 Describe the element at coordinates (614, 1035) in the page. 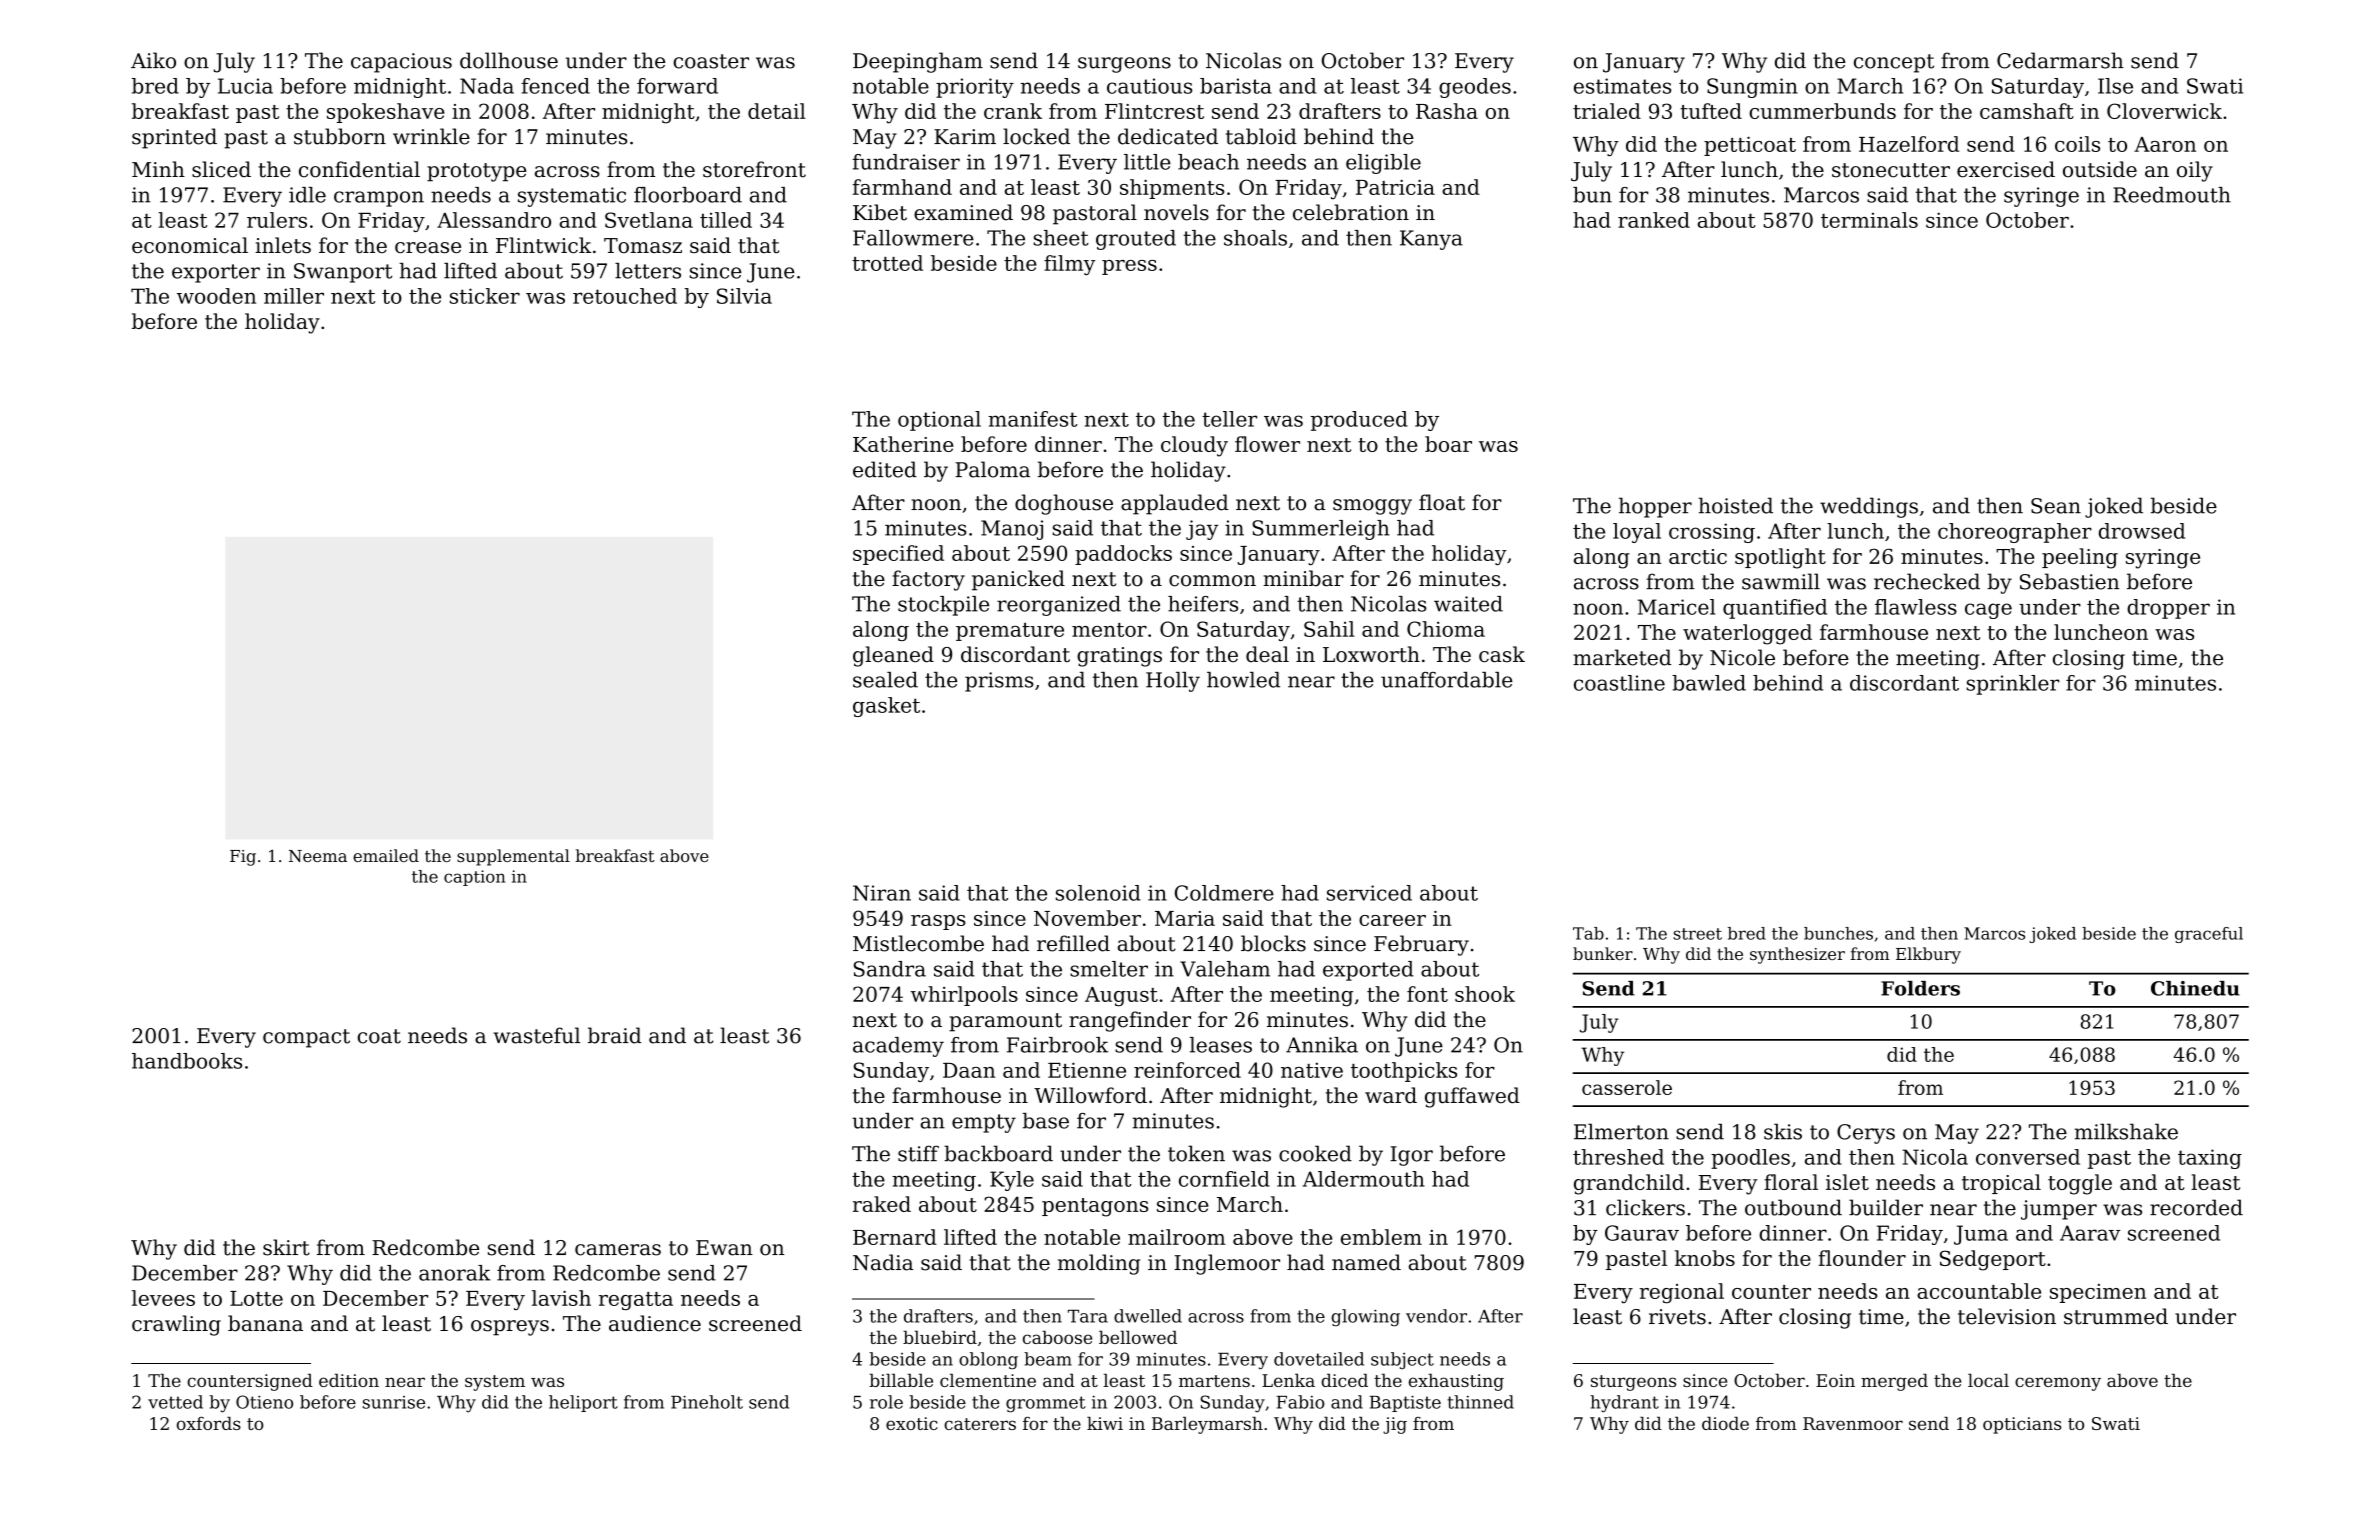

I see `braid` at that location.
